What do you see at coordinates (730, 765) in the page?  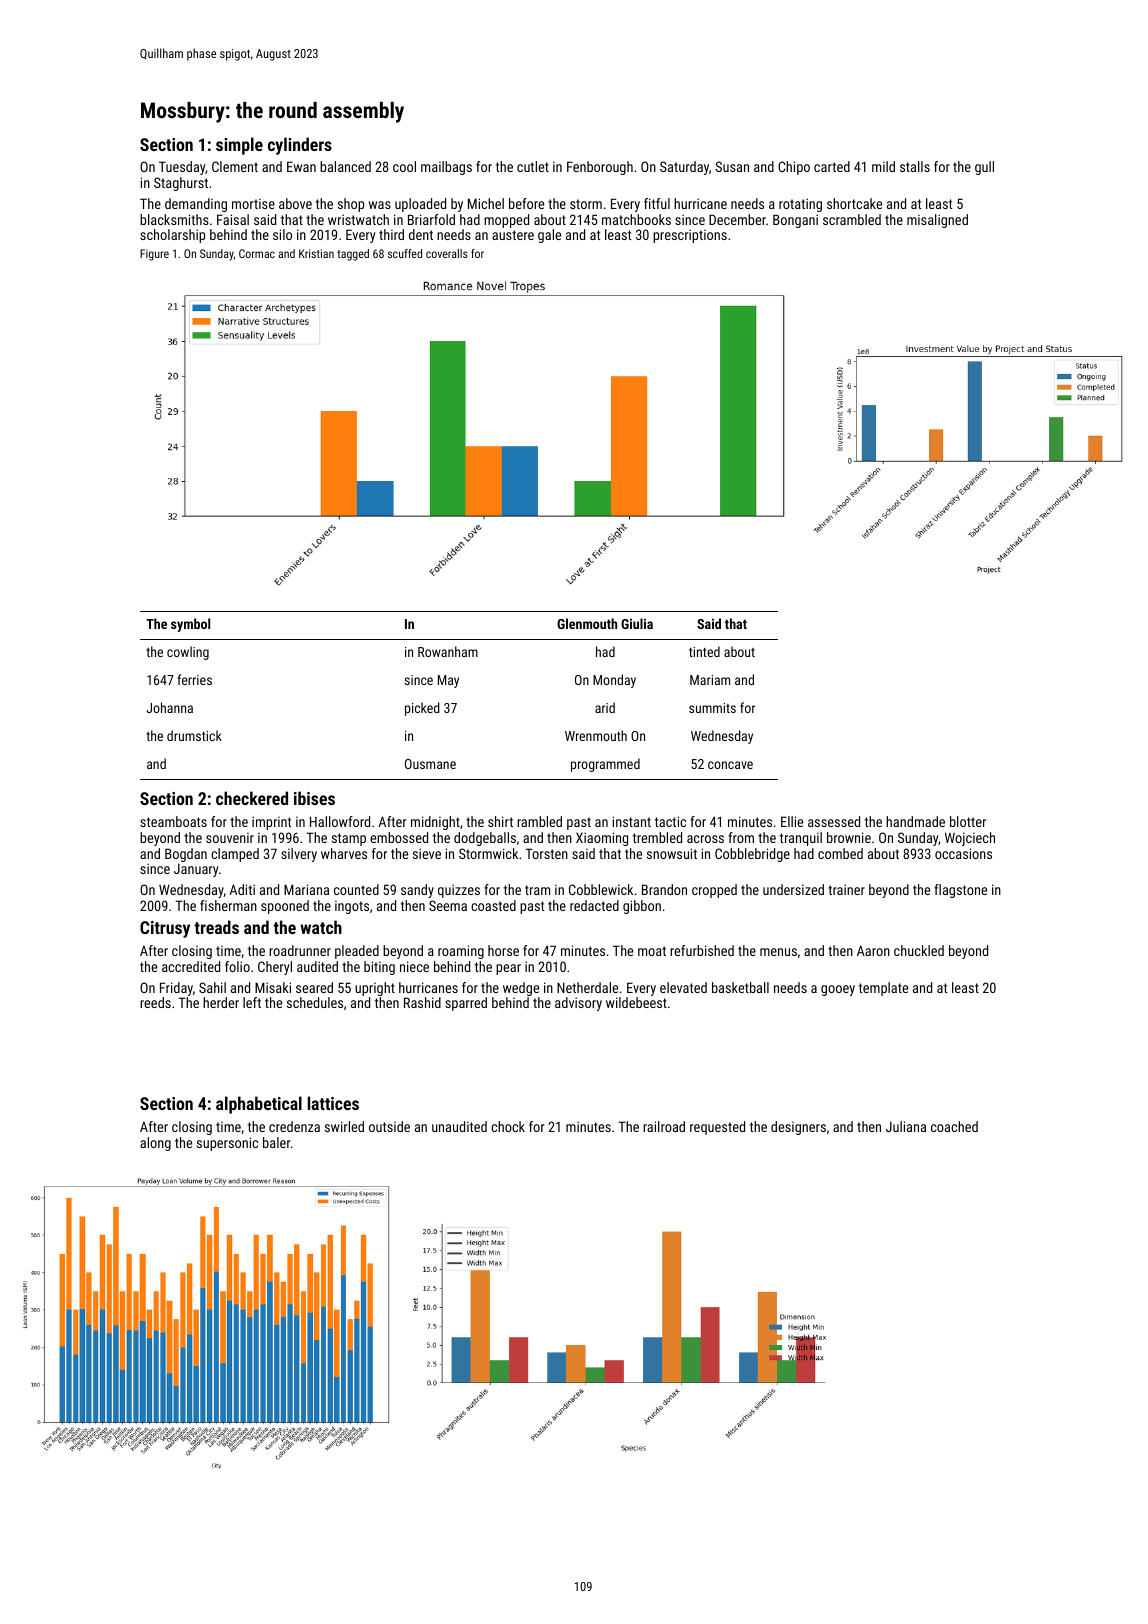 I see `concave` at bounding box center [730, 765].
